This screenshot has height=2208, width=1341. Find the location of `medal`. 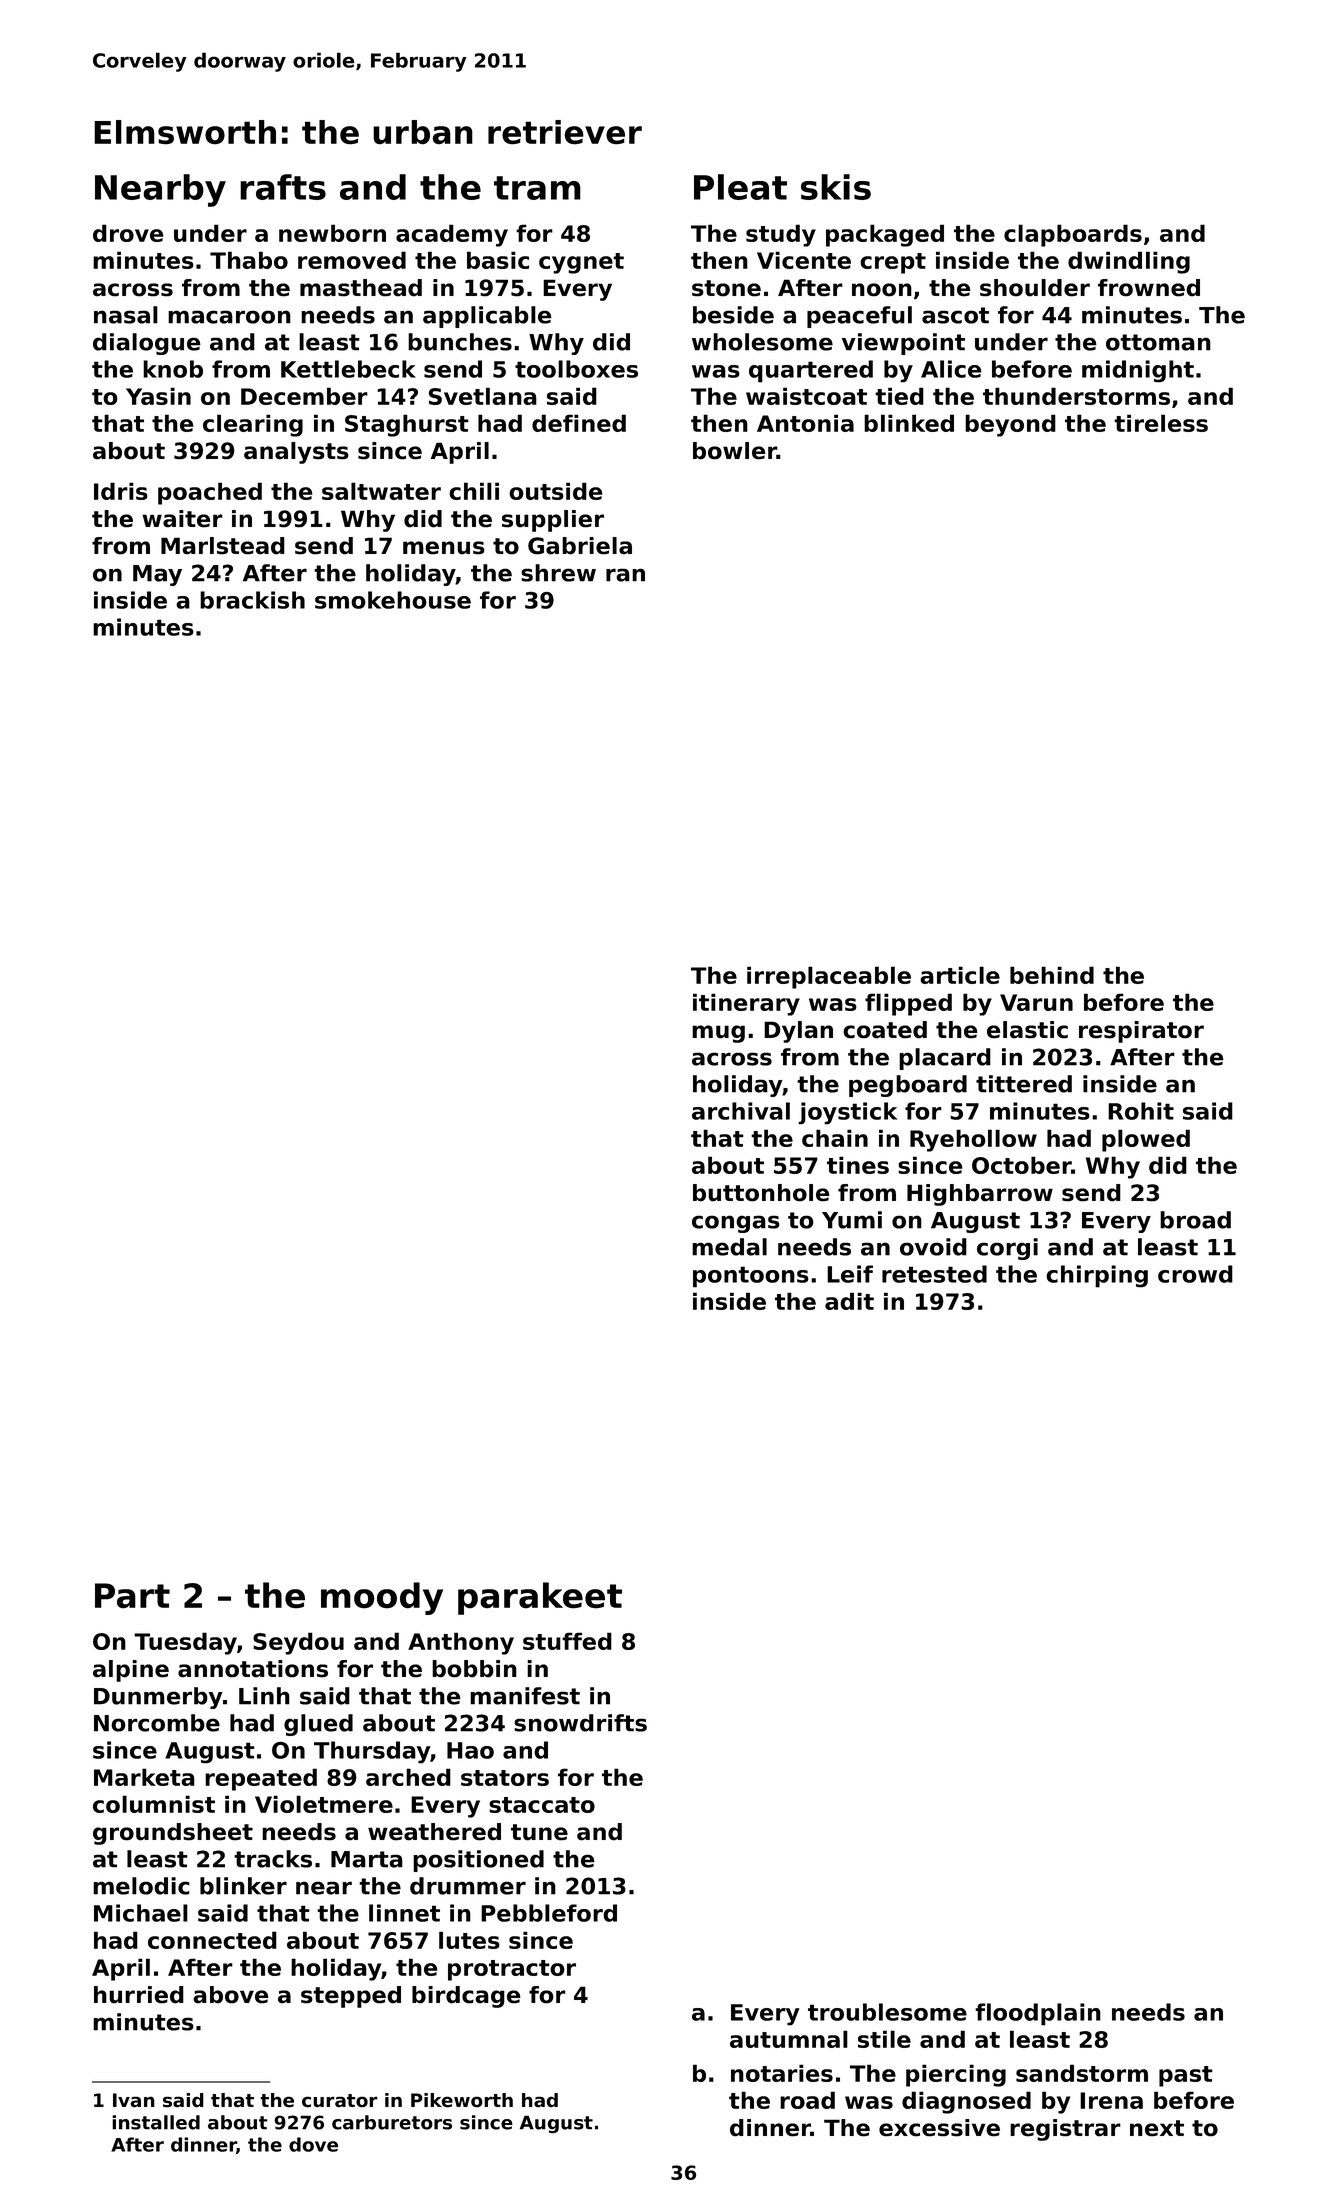

medal is located at coordinates (729, 1247).
